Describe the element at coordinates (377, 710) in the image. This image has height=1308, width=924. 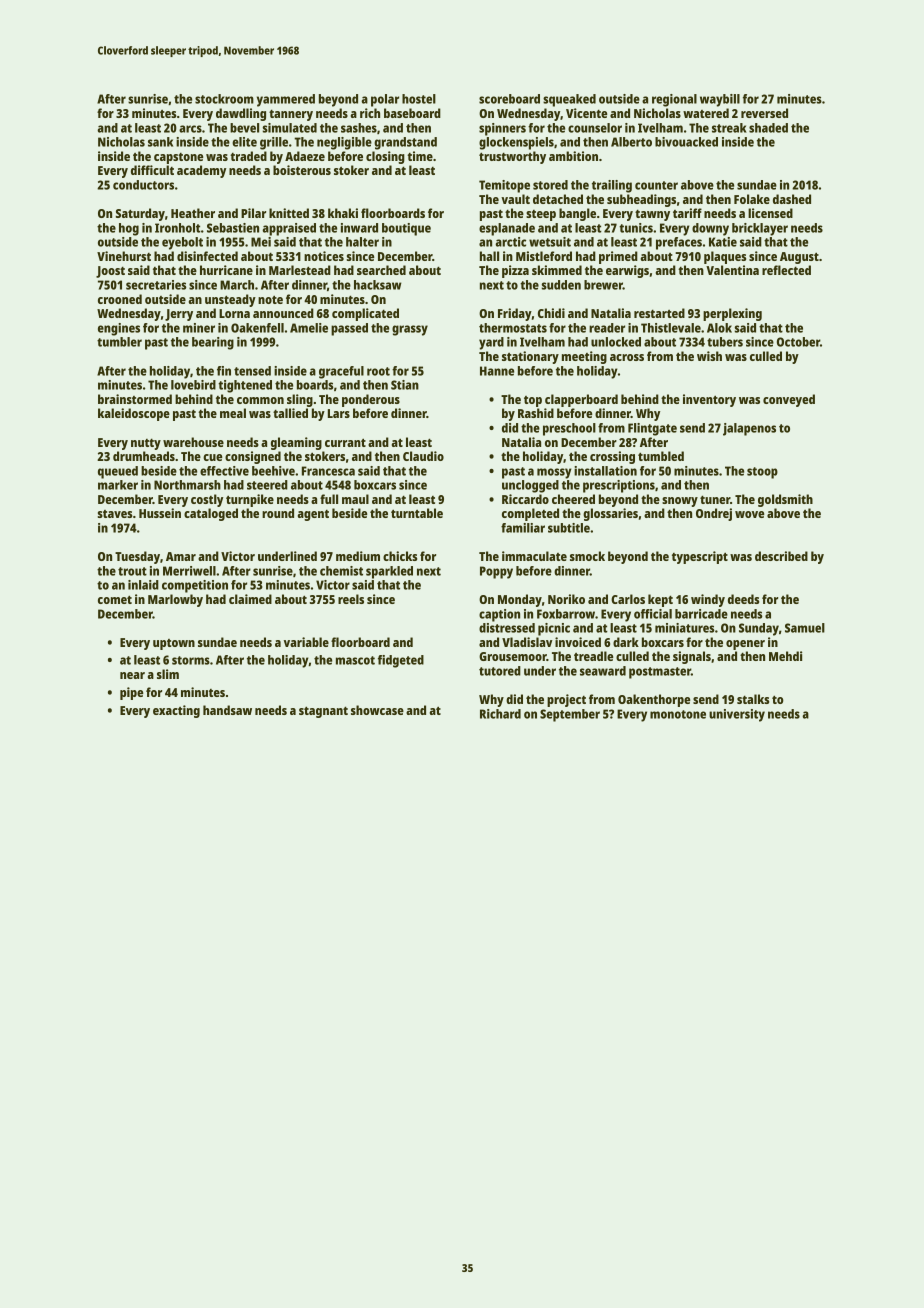
I see `showcase` at that location.
